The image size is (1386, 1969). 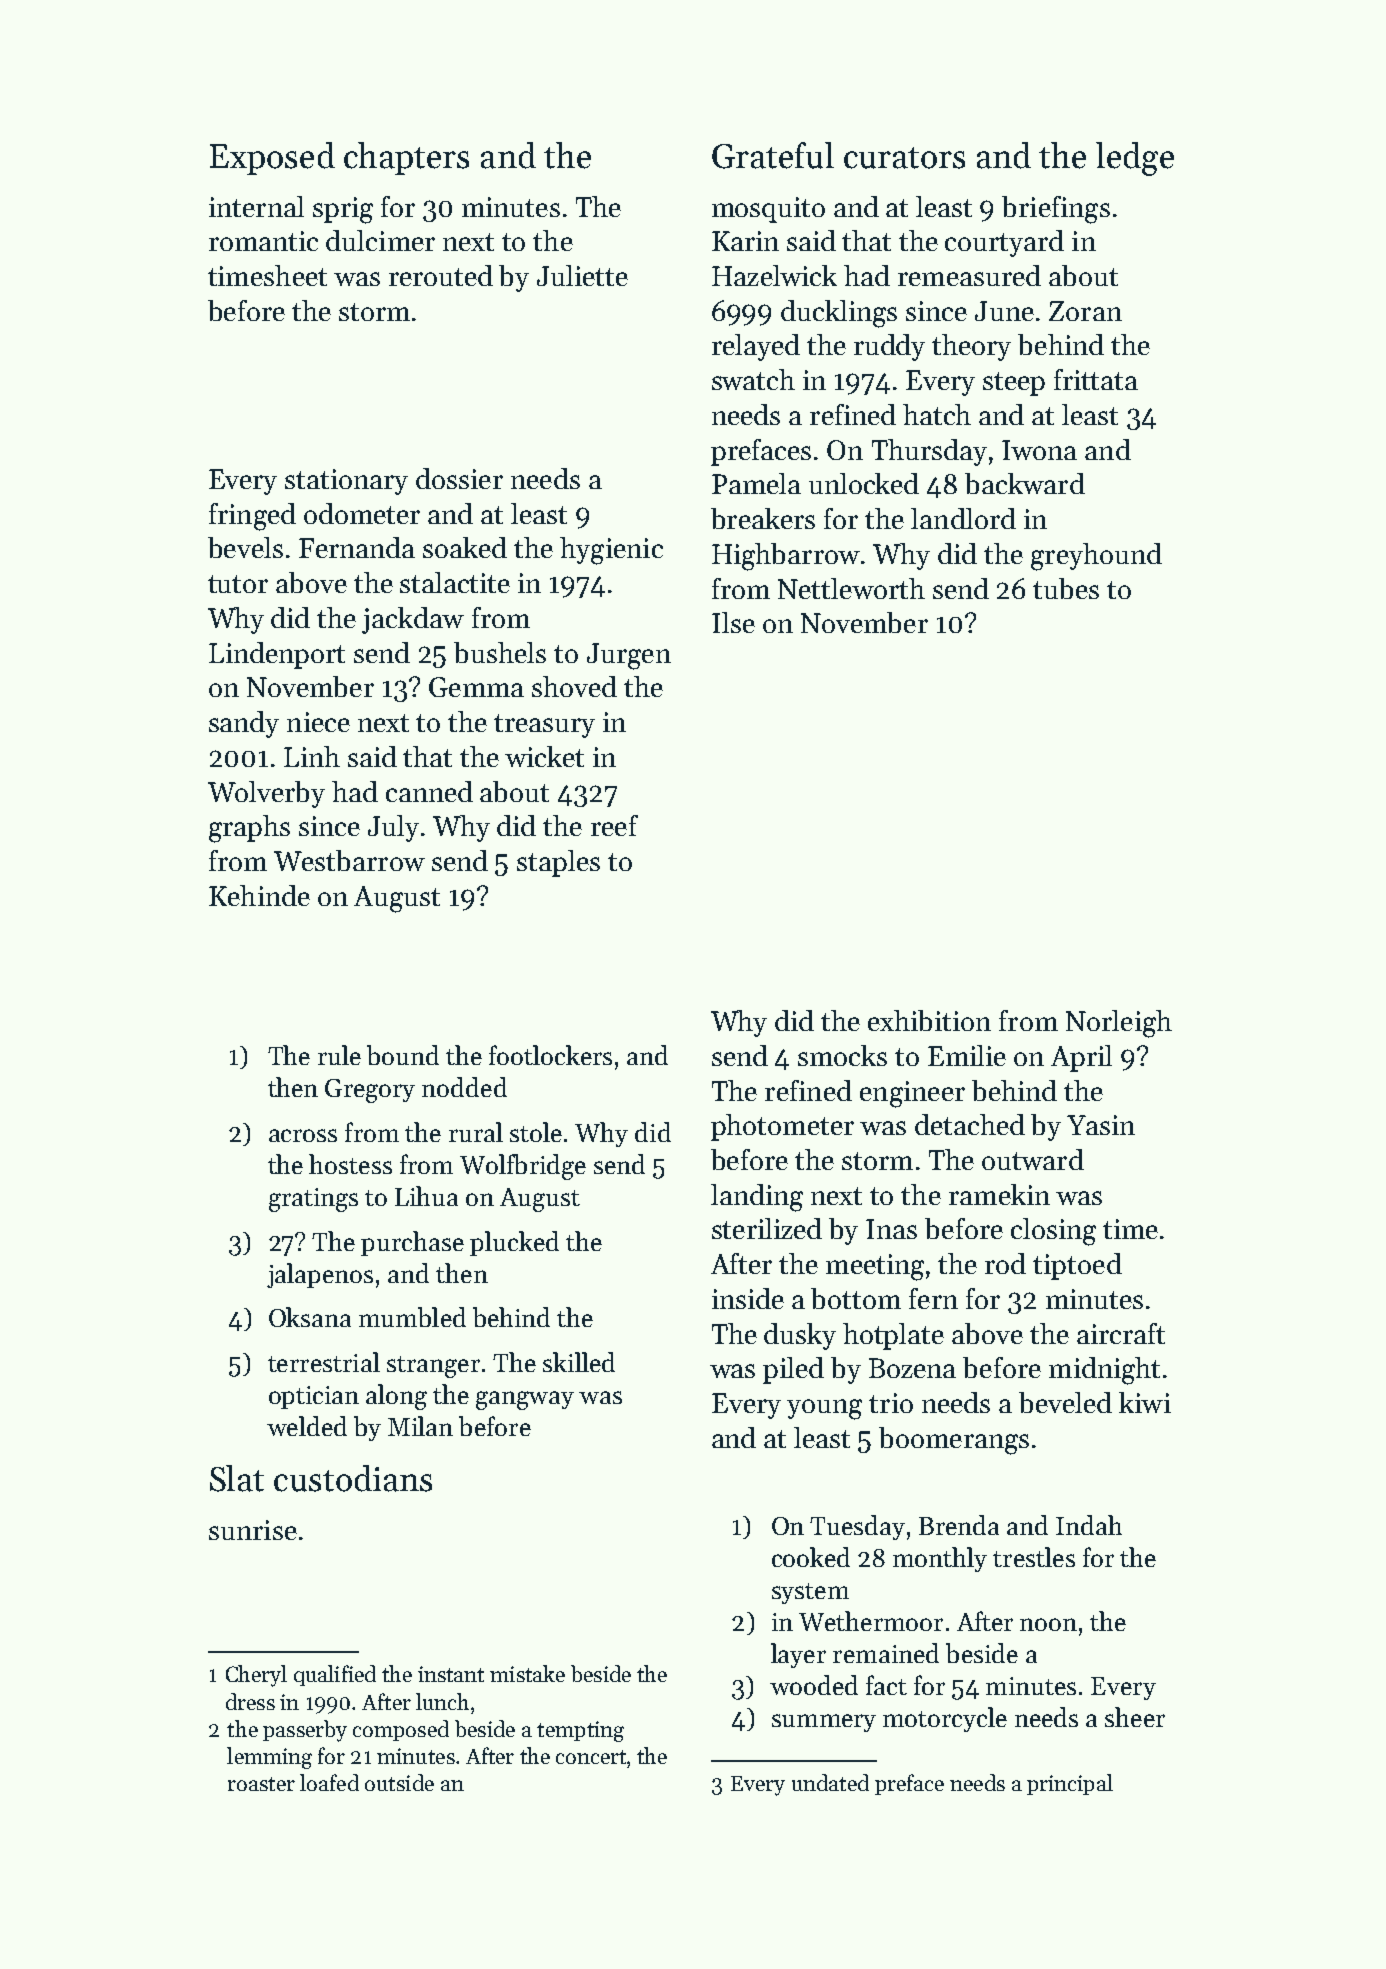 I want to click on fringed, so click(x=252, y=517).
